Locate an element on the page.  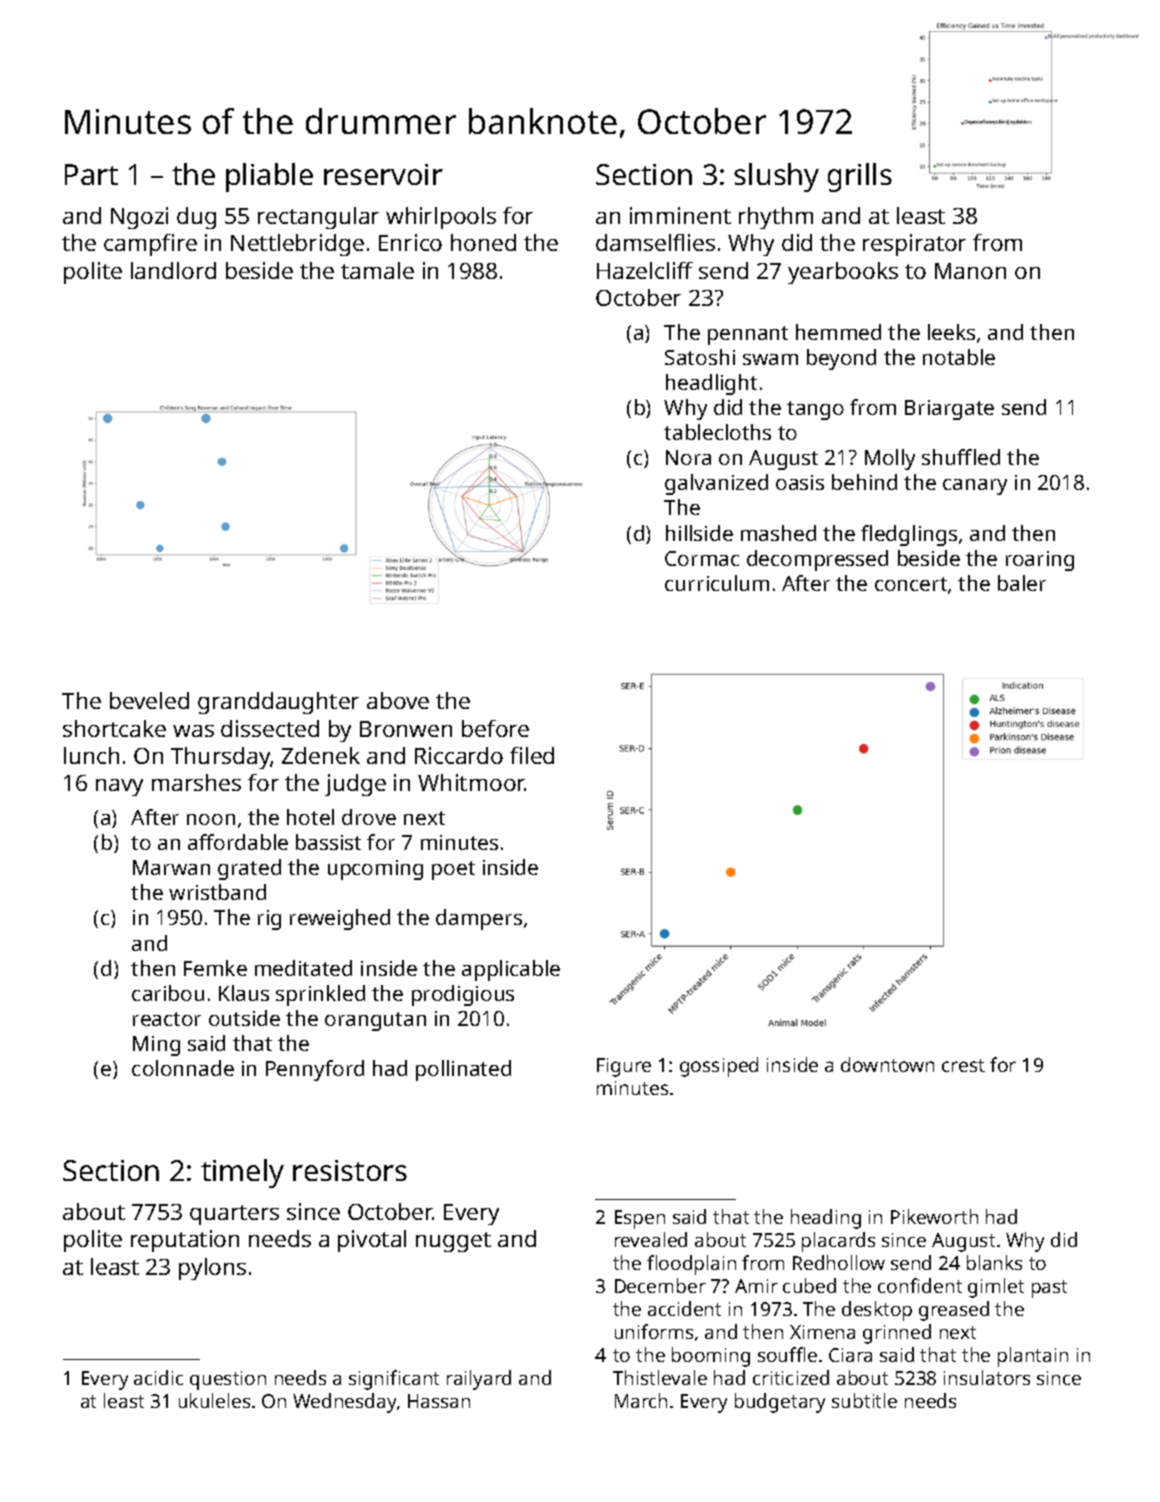
acidic is located at coordinates (158, 1377).
